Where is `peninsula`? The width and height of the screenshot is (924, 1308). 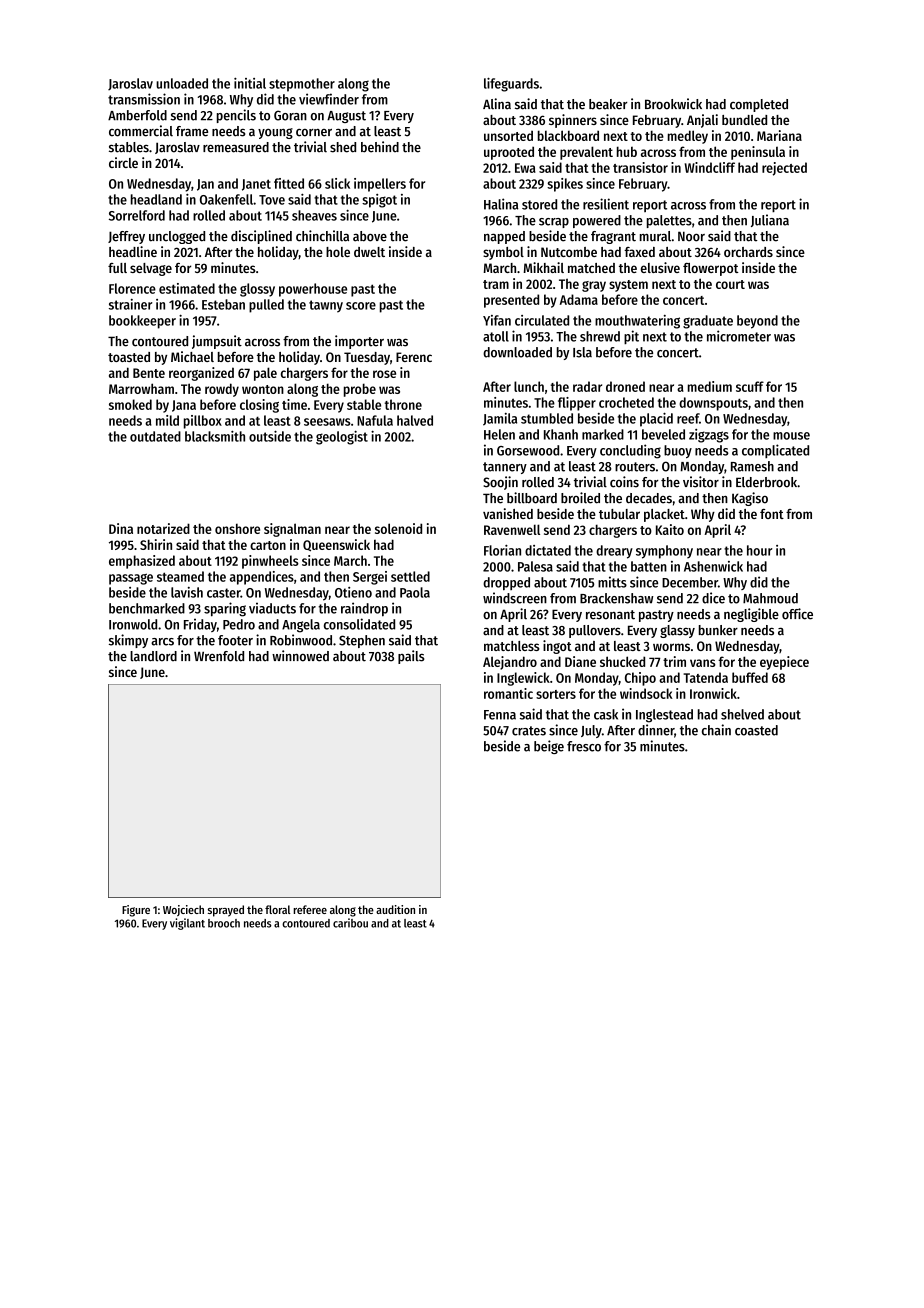 peninsula is located at coordinates (758, 153).
